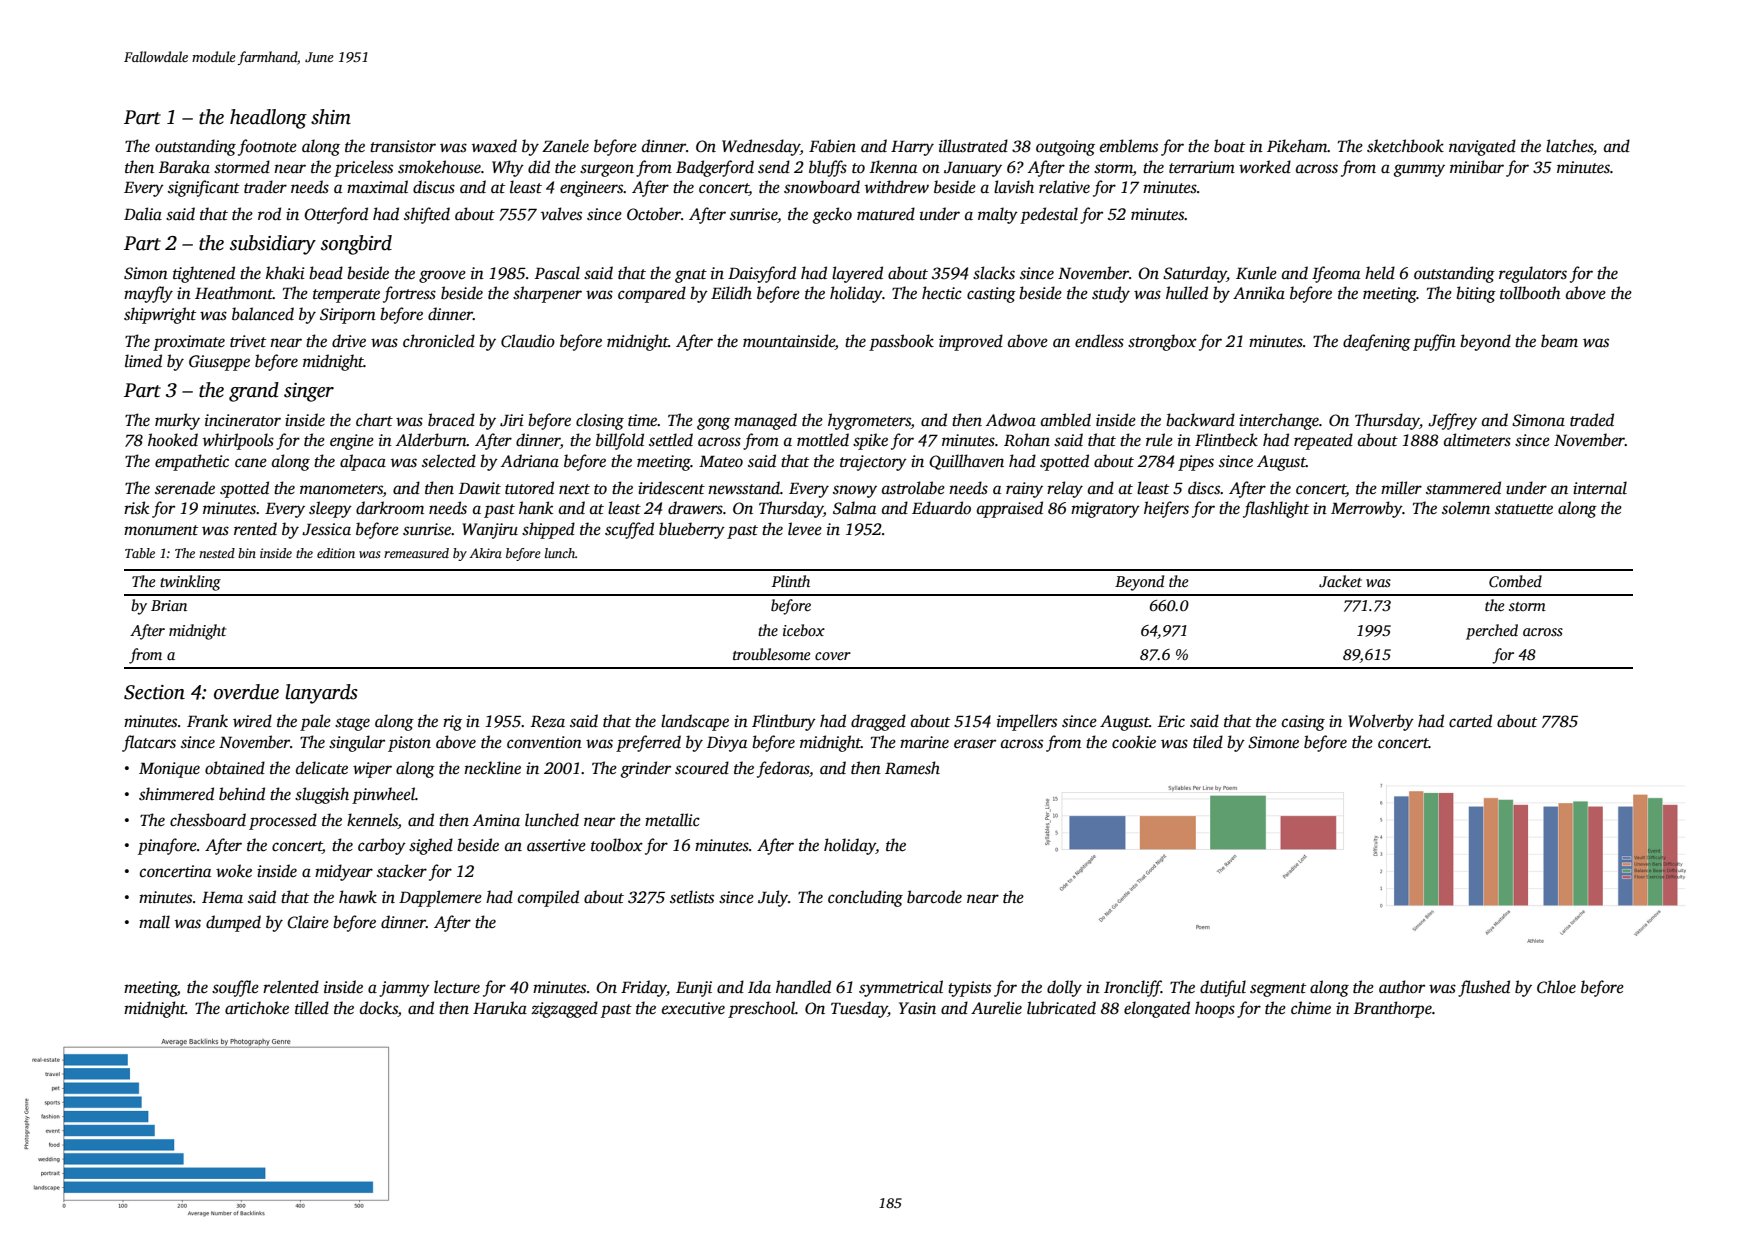 Image resolution: width=1757 pixels, height=1243 pixels. I want to click on pedestal, so click(1049, 215).
